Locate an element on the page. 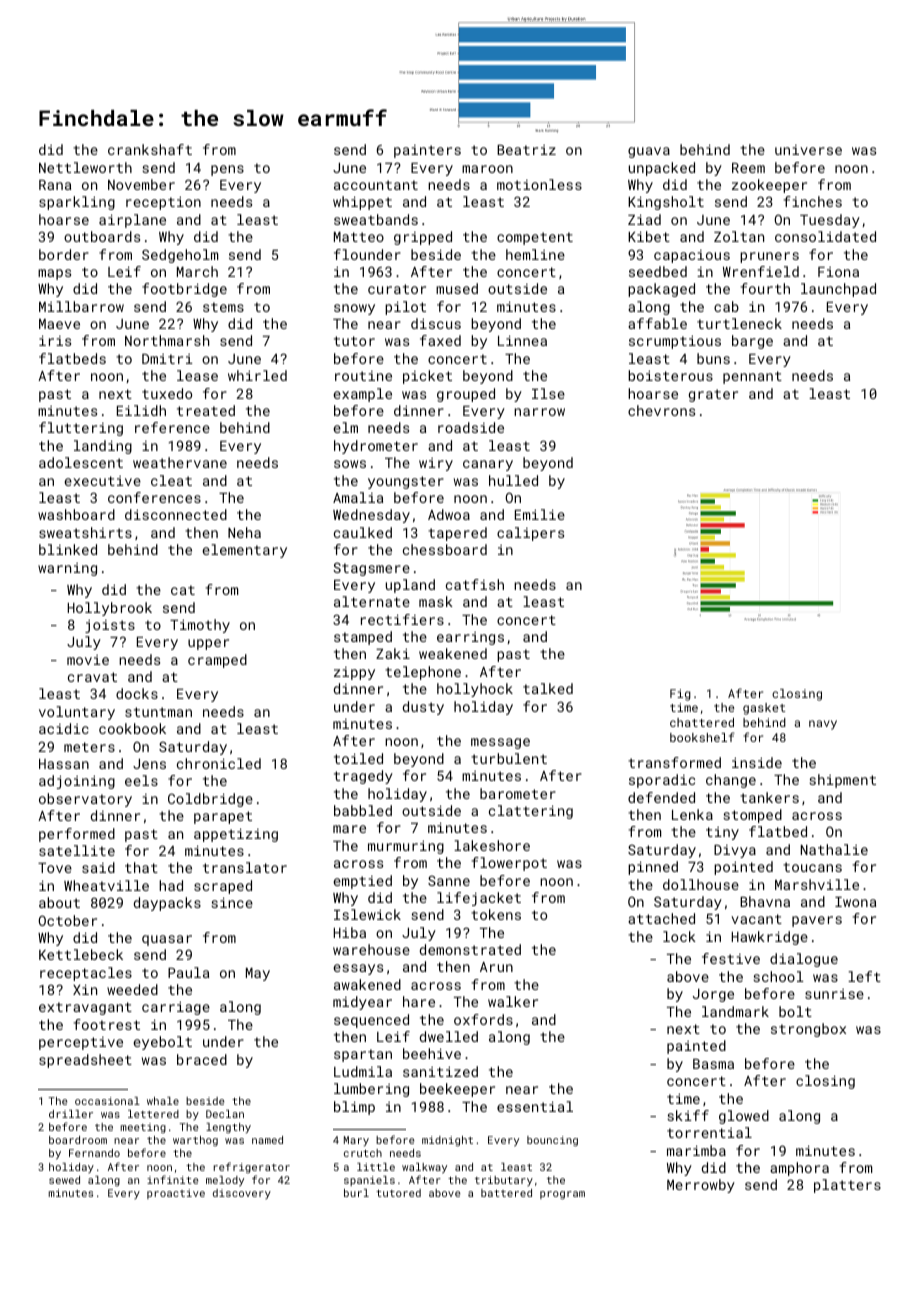 The image size is (924, 1308). reference is located at coordinates (172, 427).
